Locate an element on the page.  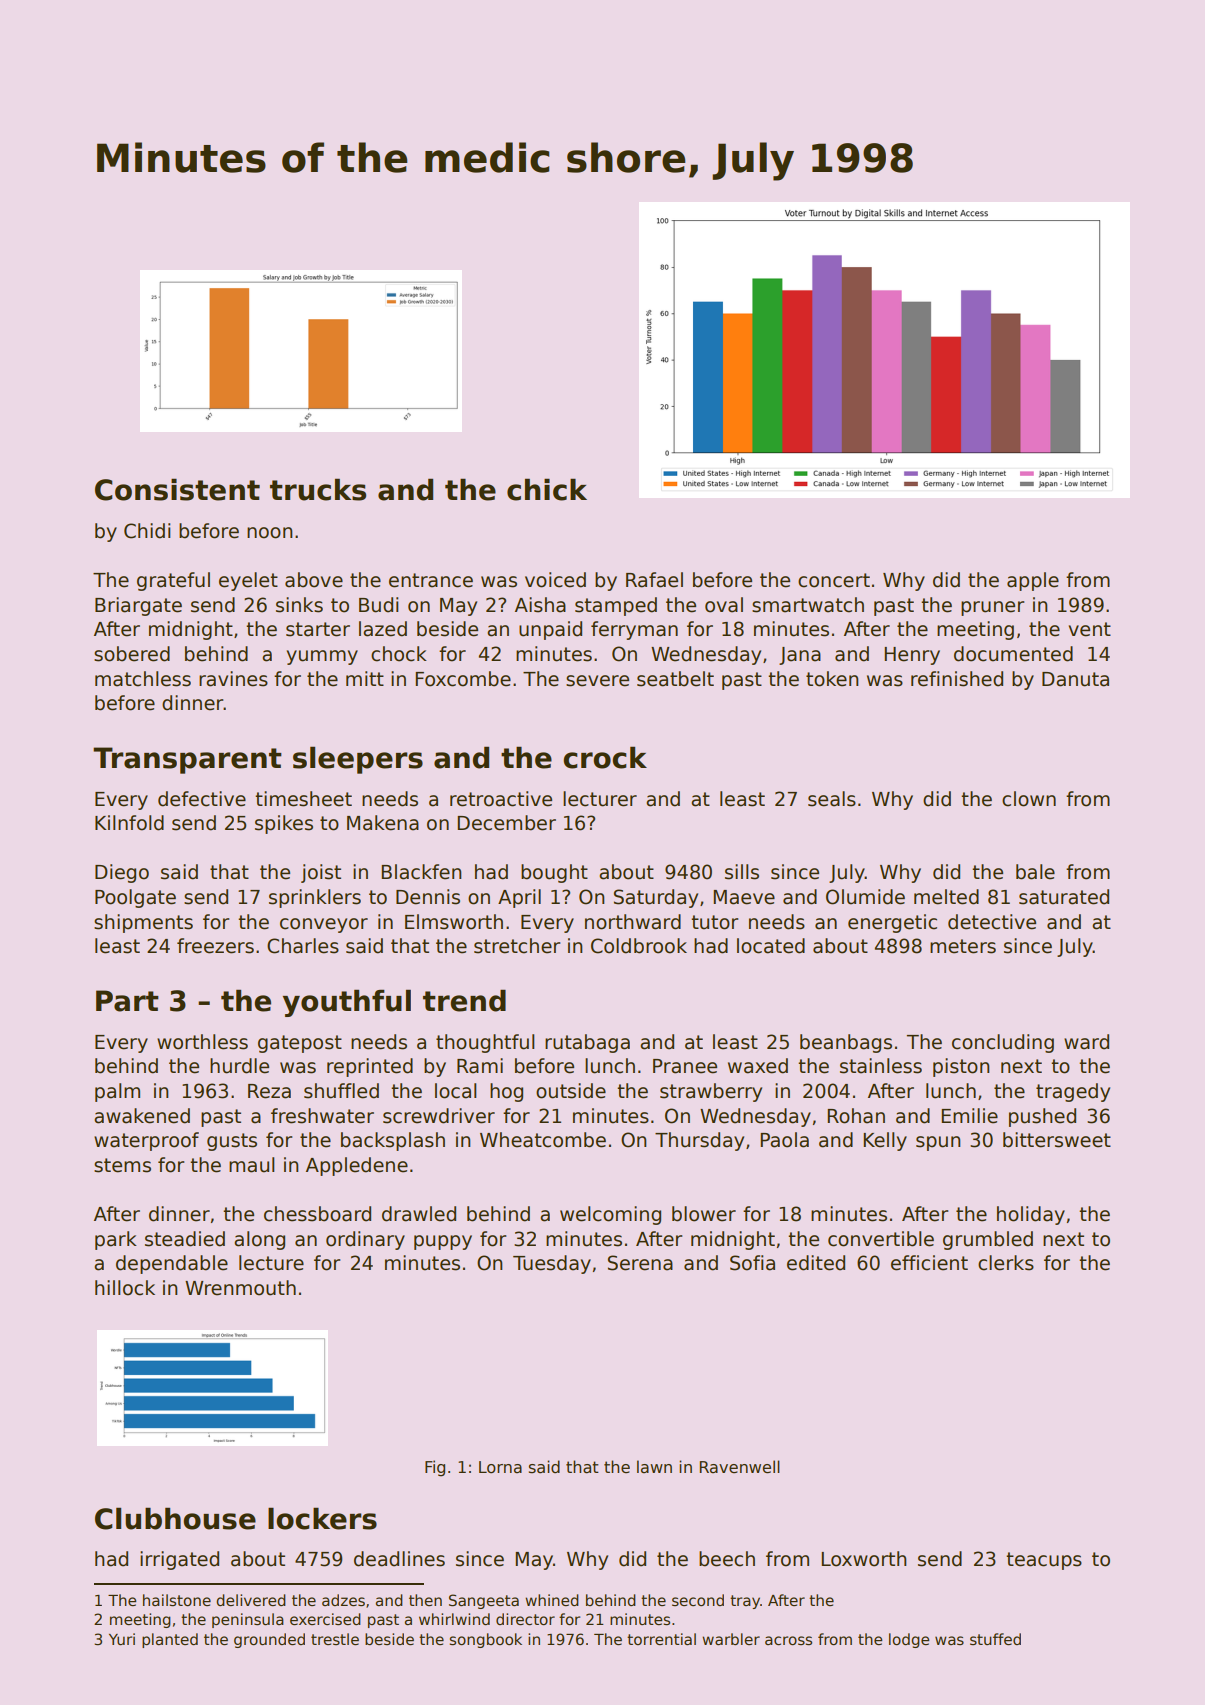
Kelly is located at coordinates (885, 1141).
